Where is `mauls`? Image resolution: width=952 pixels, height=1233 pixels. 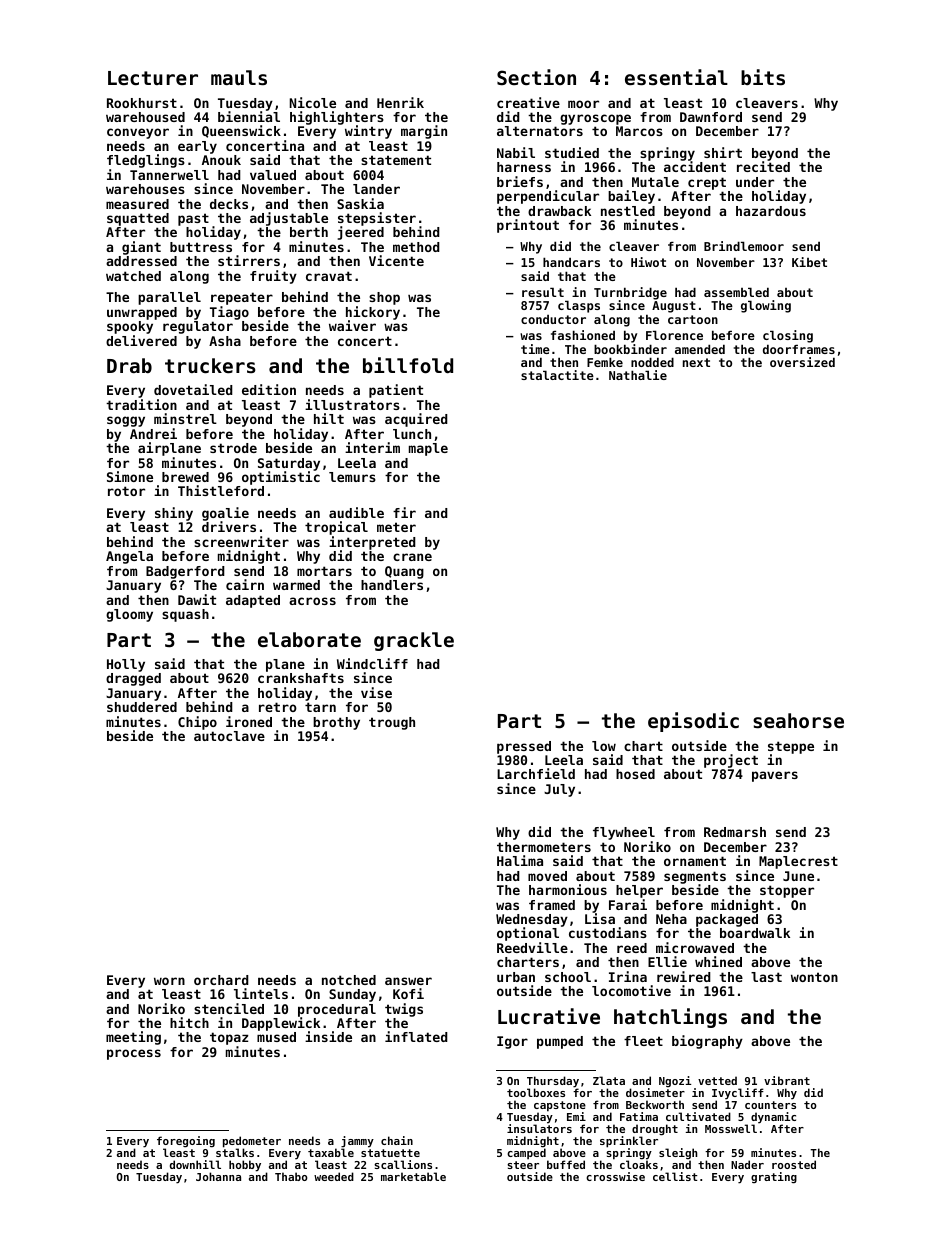
mauls is located at coordinates (239, 77).
